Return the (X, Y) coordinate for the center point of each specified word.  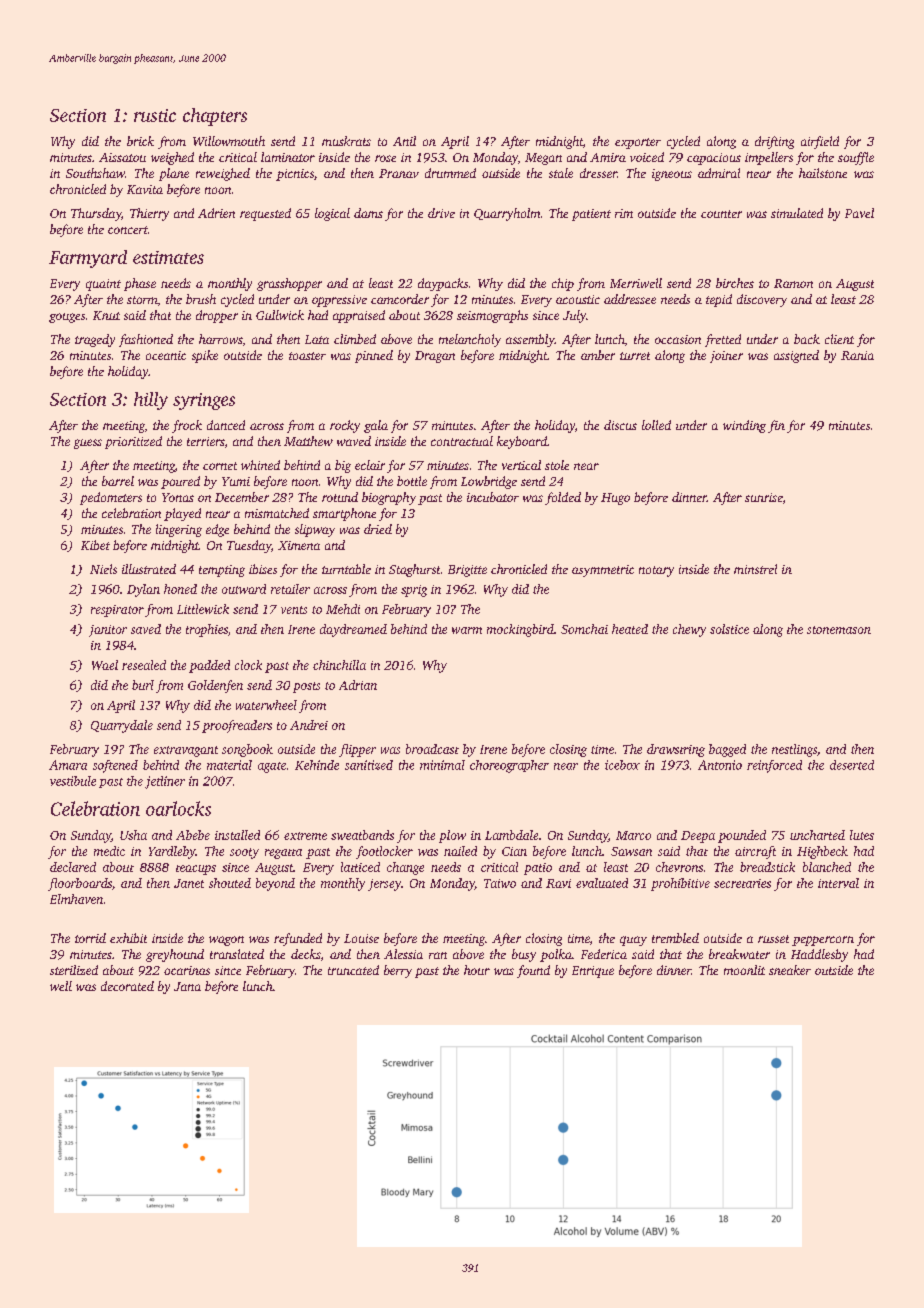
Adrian (358, 685)
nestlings (794, 750)
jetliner (165, 782)
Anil (404, 141)
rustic (155, 115)
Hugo (615, 499)
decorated (127, 986)
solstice (729, 629)
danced (226, 425)
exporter (638, 143)
